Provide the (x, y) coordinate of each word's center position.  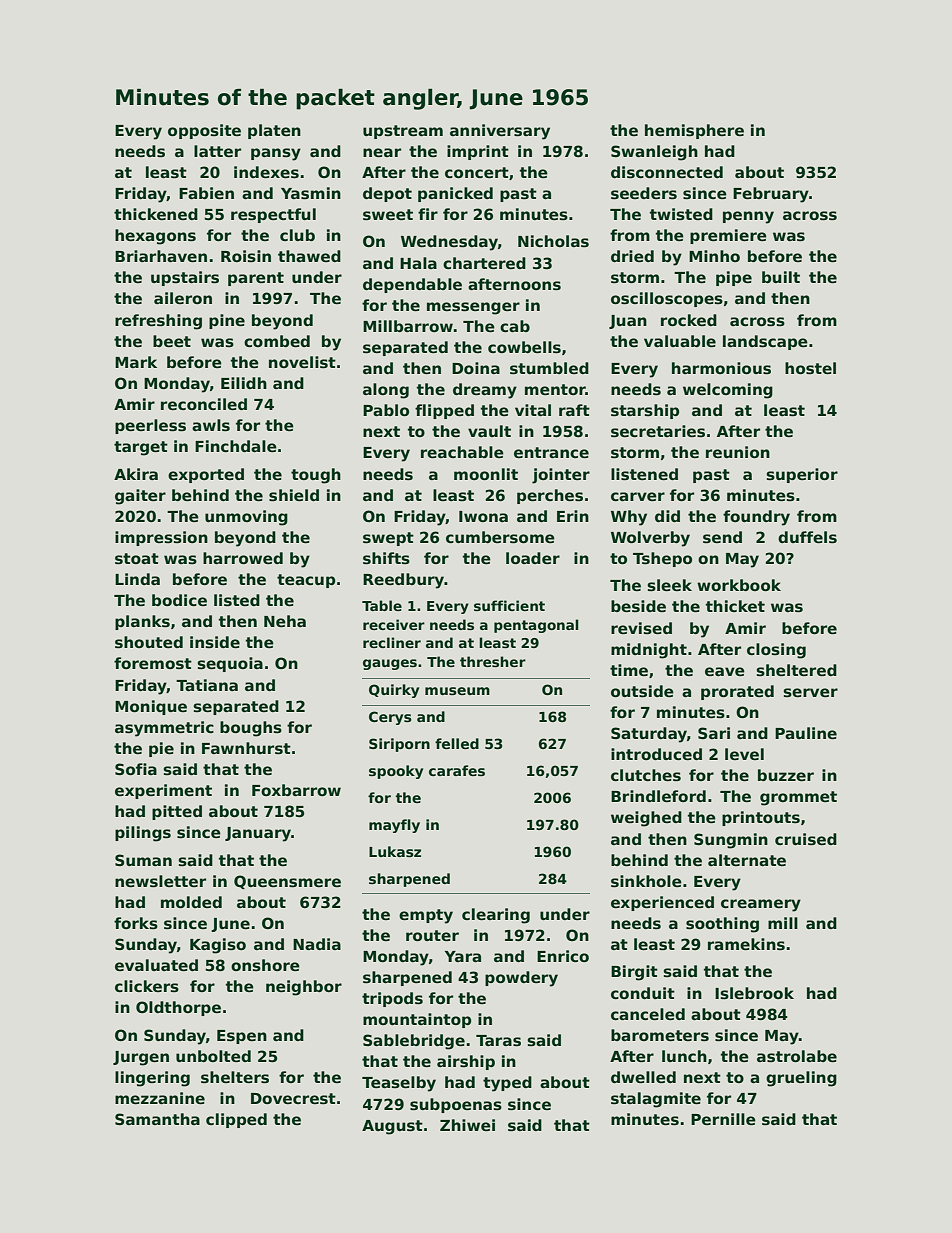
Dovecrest (293, 1099)
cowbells (524, 347)
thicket (735, 606)
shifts (386, 558)
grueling (801, 1079)
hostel (810, 368)
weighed (646, 819)
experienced (662, 903)
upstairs (185, 278)
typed (507, 1084)
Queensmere (287, 882)
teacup (306, 581)
